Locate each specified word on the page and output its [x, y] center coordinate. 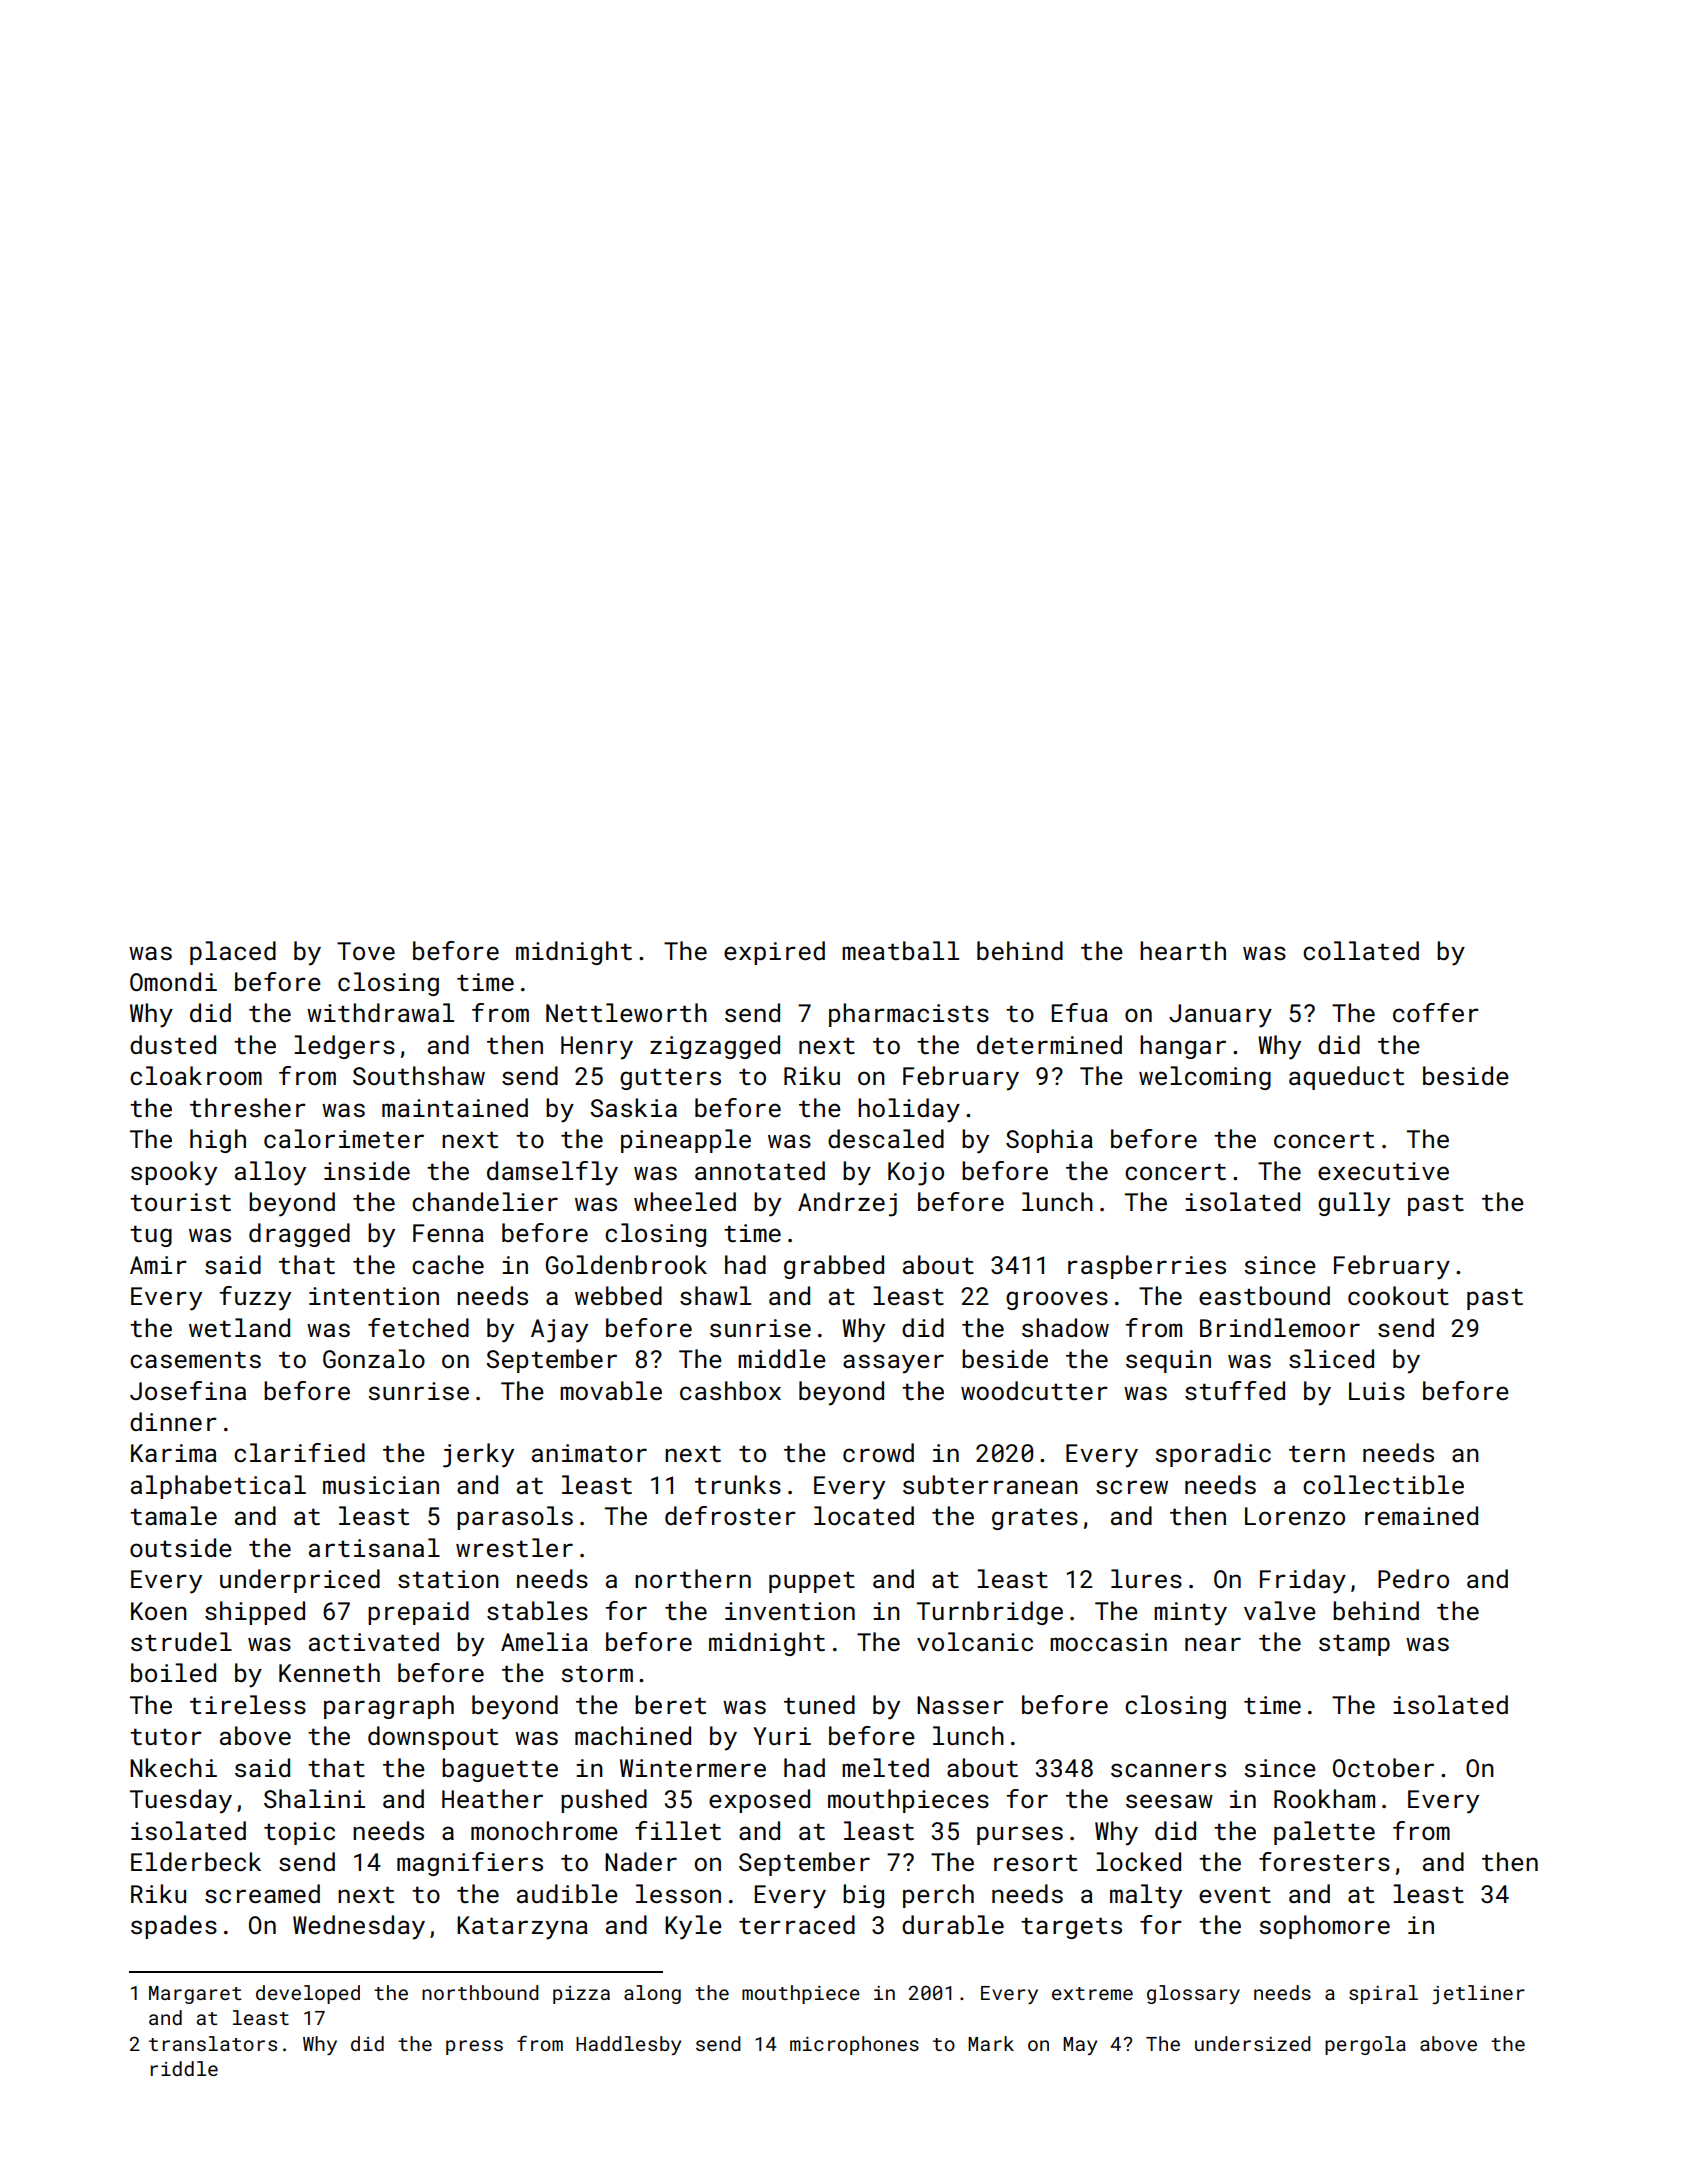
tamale [173, 1515]
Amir [158, 1265]
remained [1421, 1515]
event [1235, 1894]
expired [774, 953]
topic [299, 1833]
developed [308, 1994]
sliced [1331, 1358]
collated [1361, 950]
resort [1035, 1862]
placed [233, 953]
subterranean [990, 1484]
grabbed [834, 1267]
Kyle [693, 1927]
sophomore [1324, 1927]
